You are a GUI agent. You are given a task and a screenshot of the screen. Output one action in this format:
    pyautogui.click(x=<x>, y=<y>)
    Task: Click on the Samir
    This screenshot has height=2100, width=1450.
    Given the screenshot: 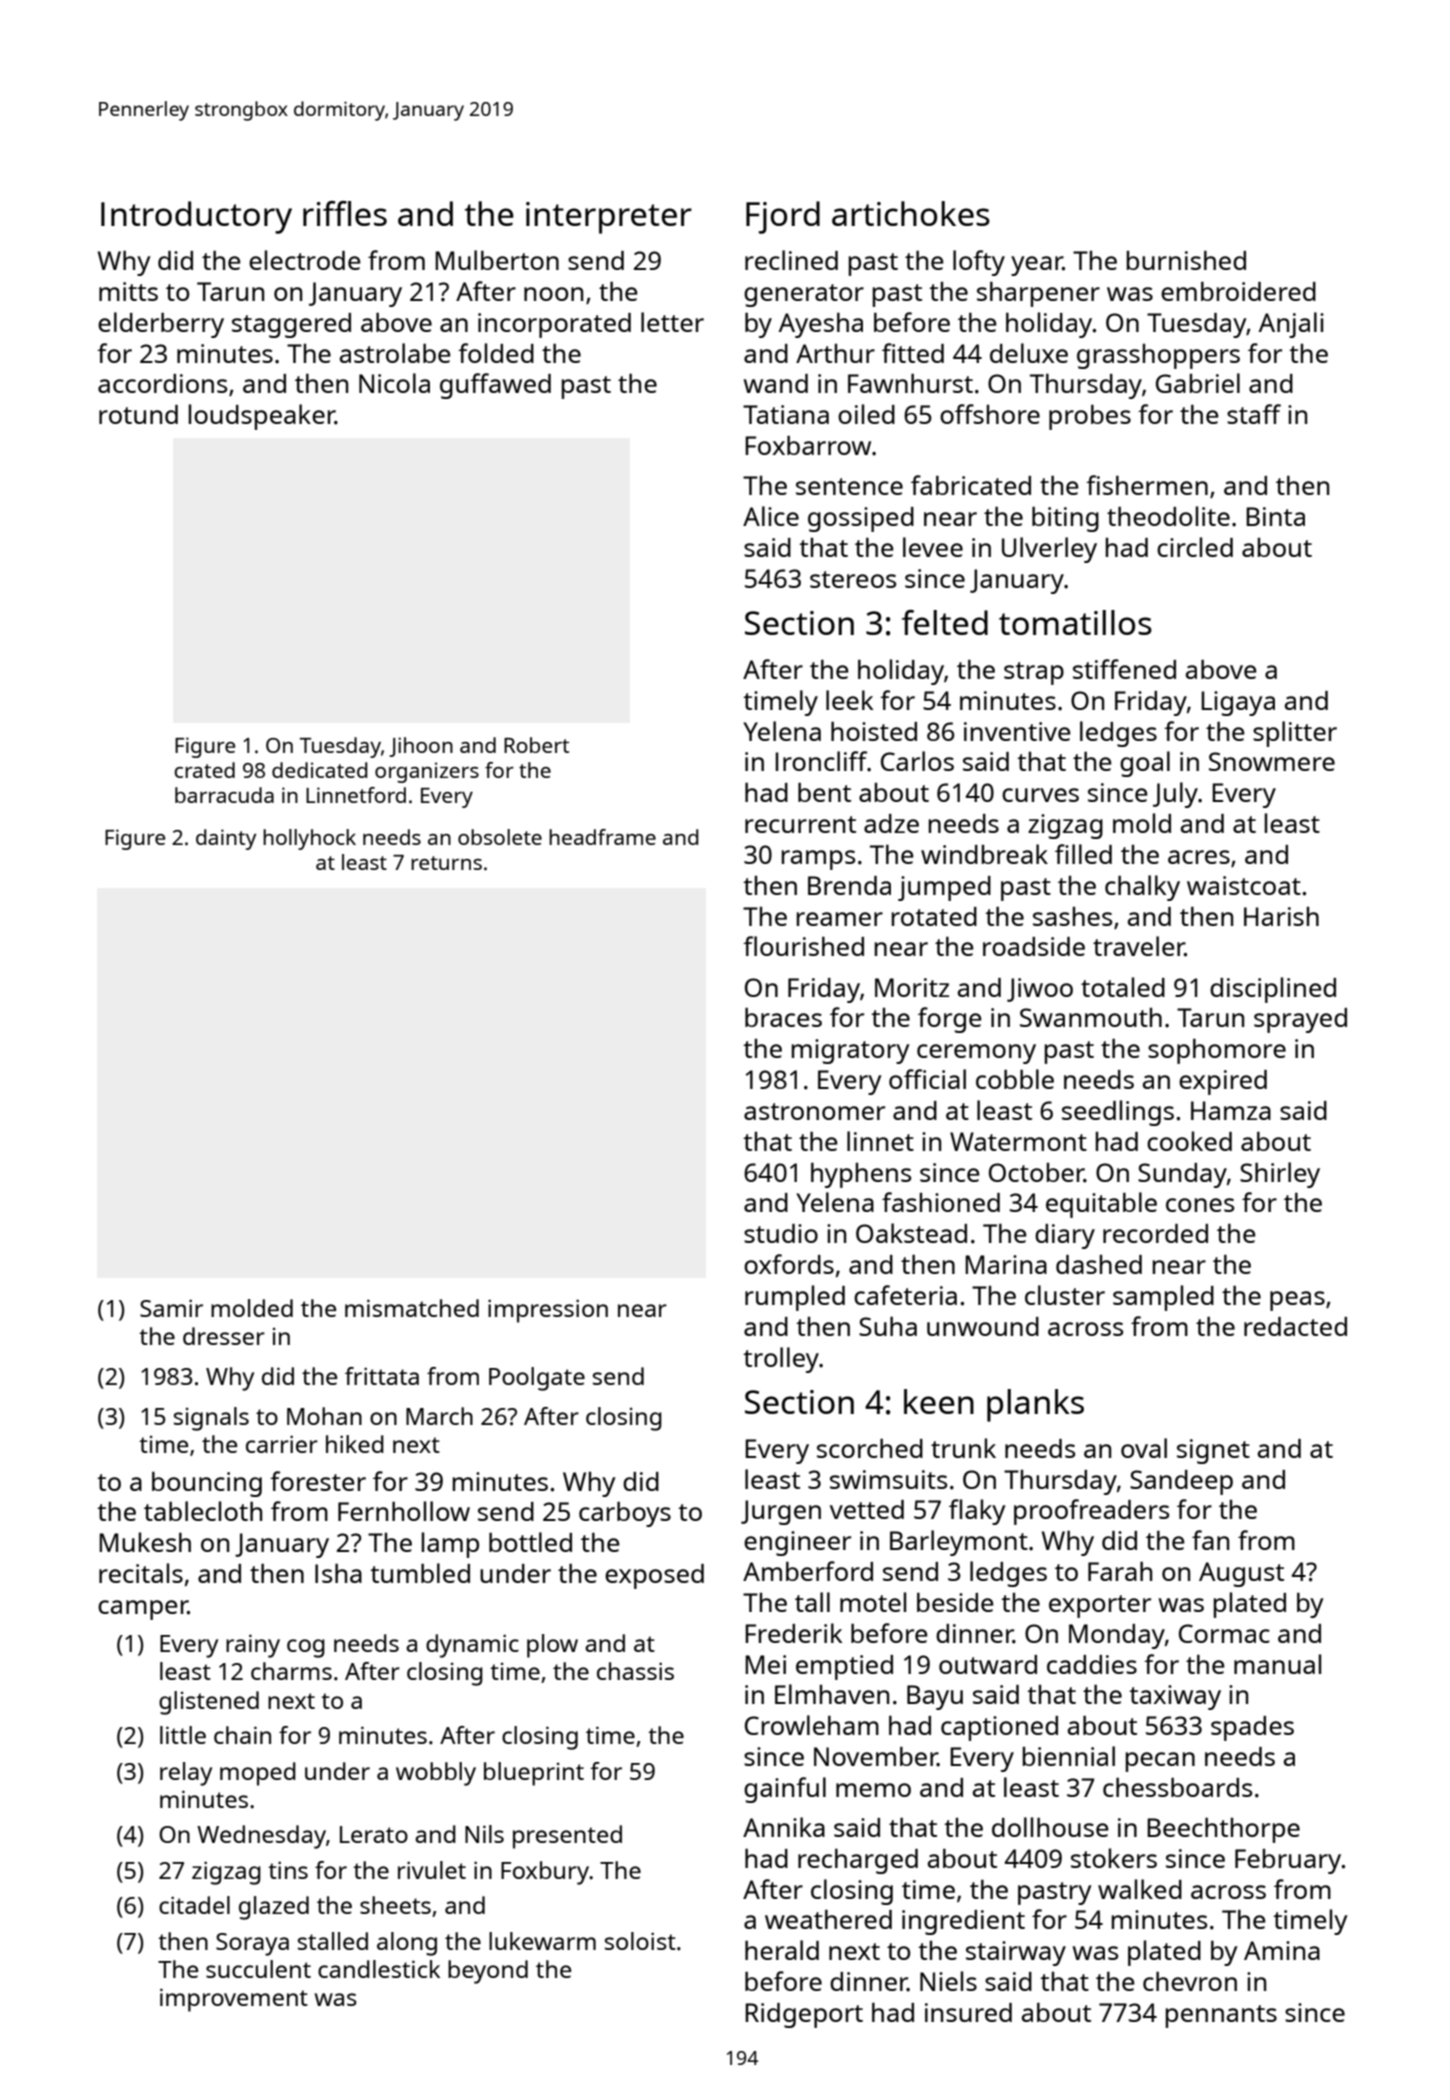 What is the action you would take?
    pyautogui.click(x=171, y=1308)
